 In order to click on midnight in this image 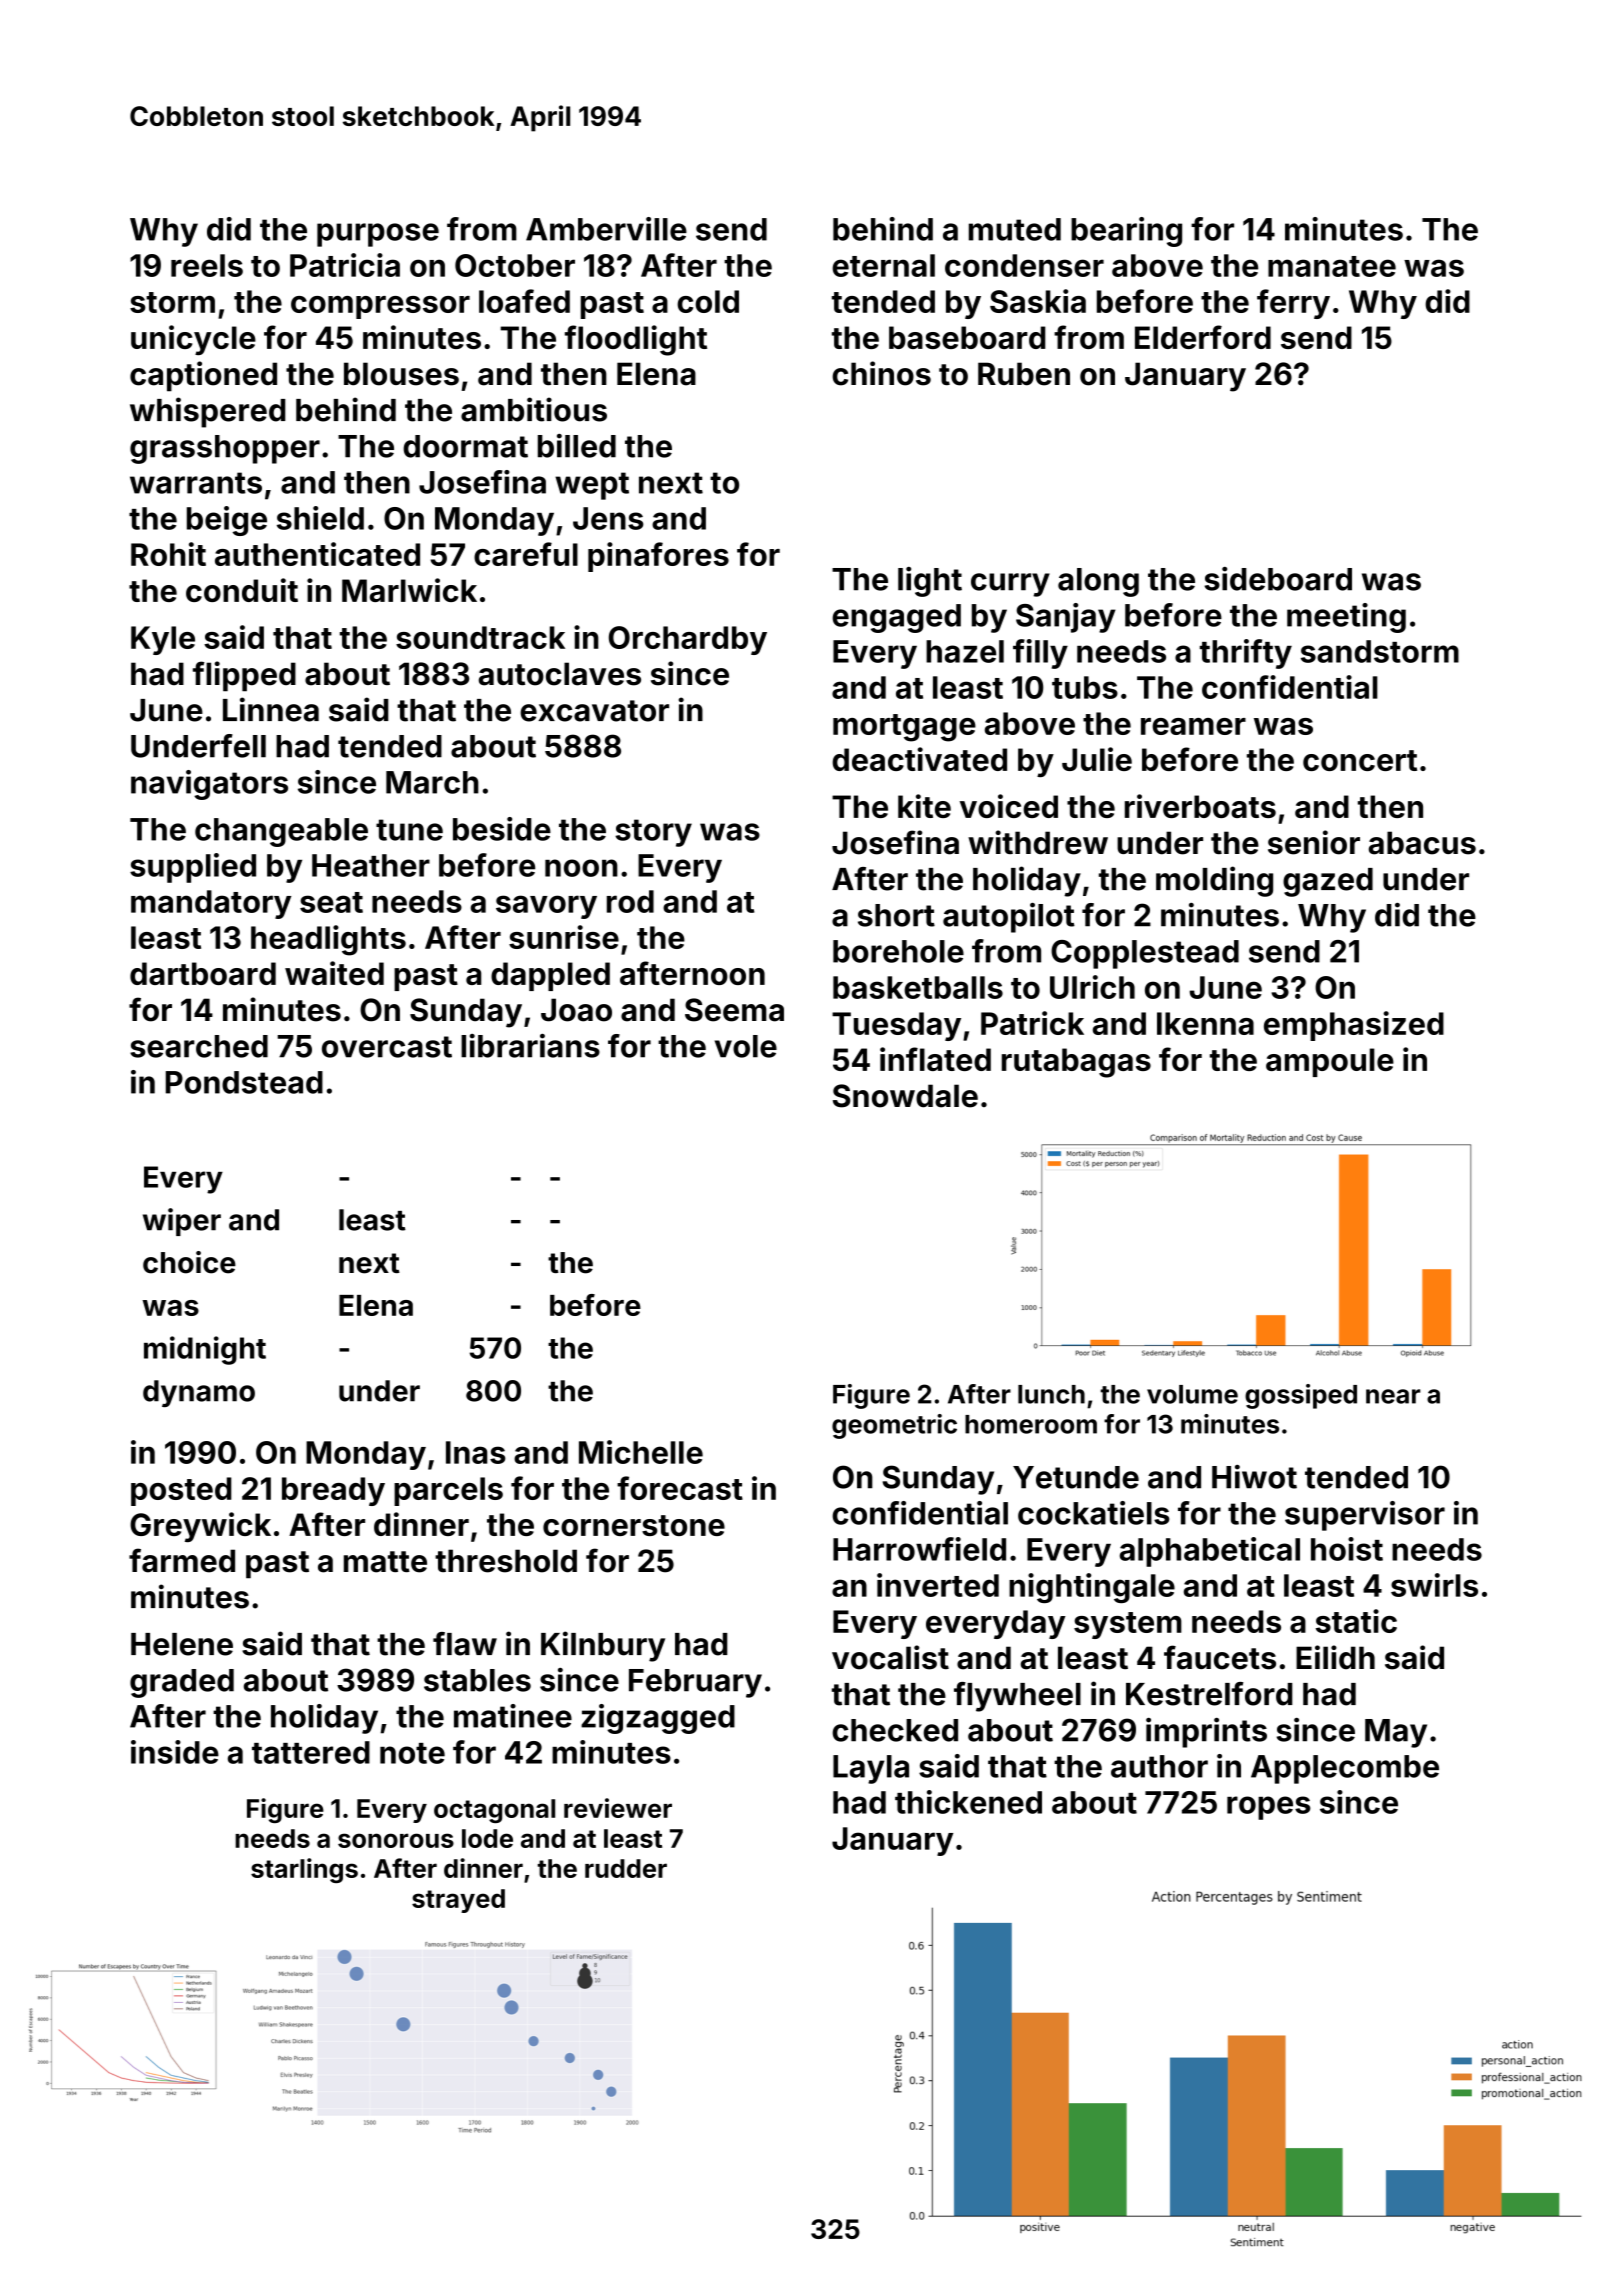, I will do `click(205, 1350)`.
